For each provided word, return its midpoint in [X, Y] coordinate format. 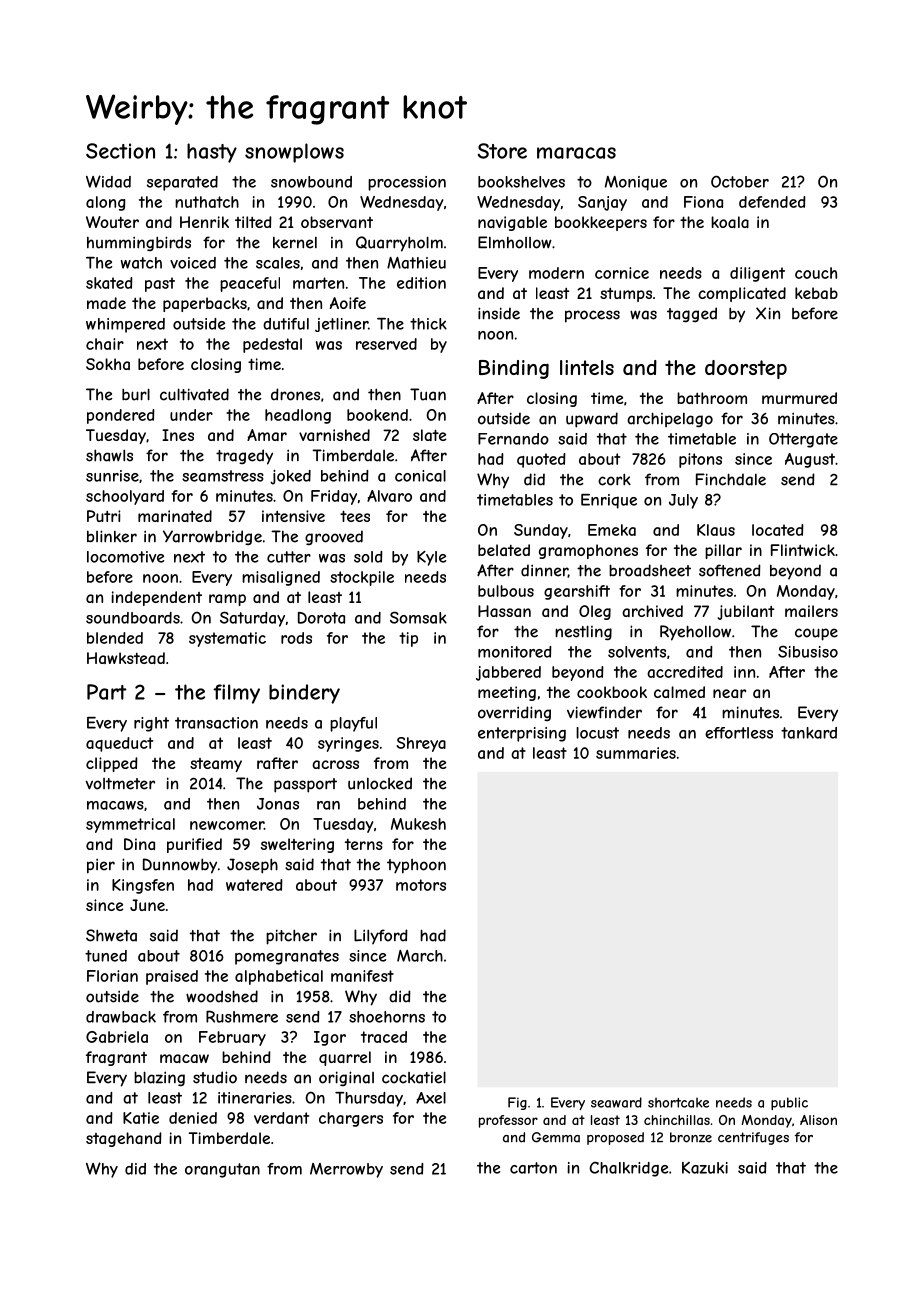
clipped [112, 764]
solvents [637, 652]
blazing [159, 1078]
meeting [507, 693]
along [106, 203]
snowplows [294, 153]
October [740, 181]
